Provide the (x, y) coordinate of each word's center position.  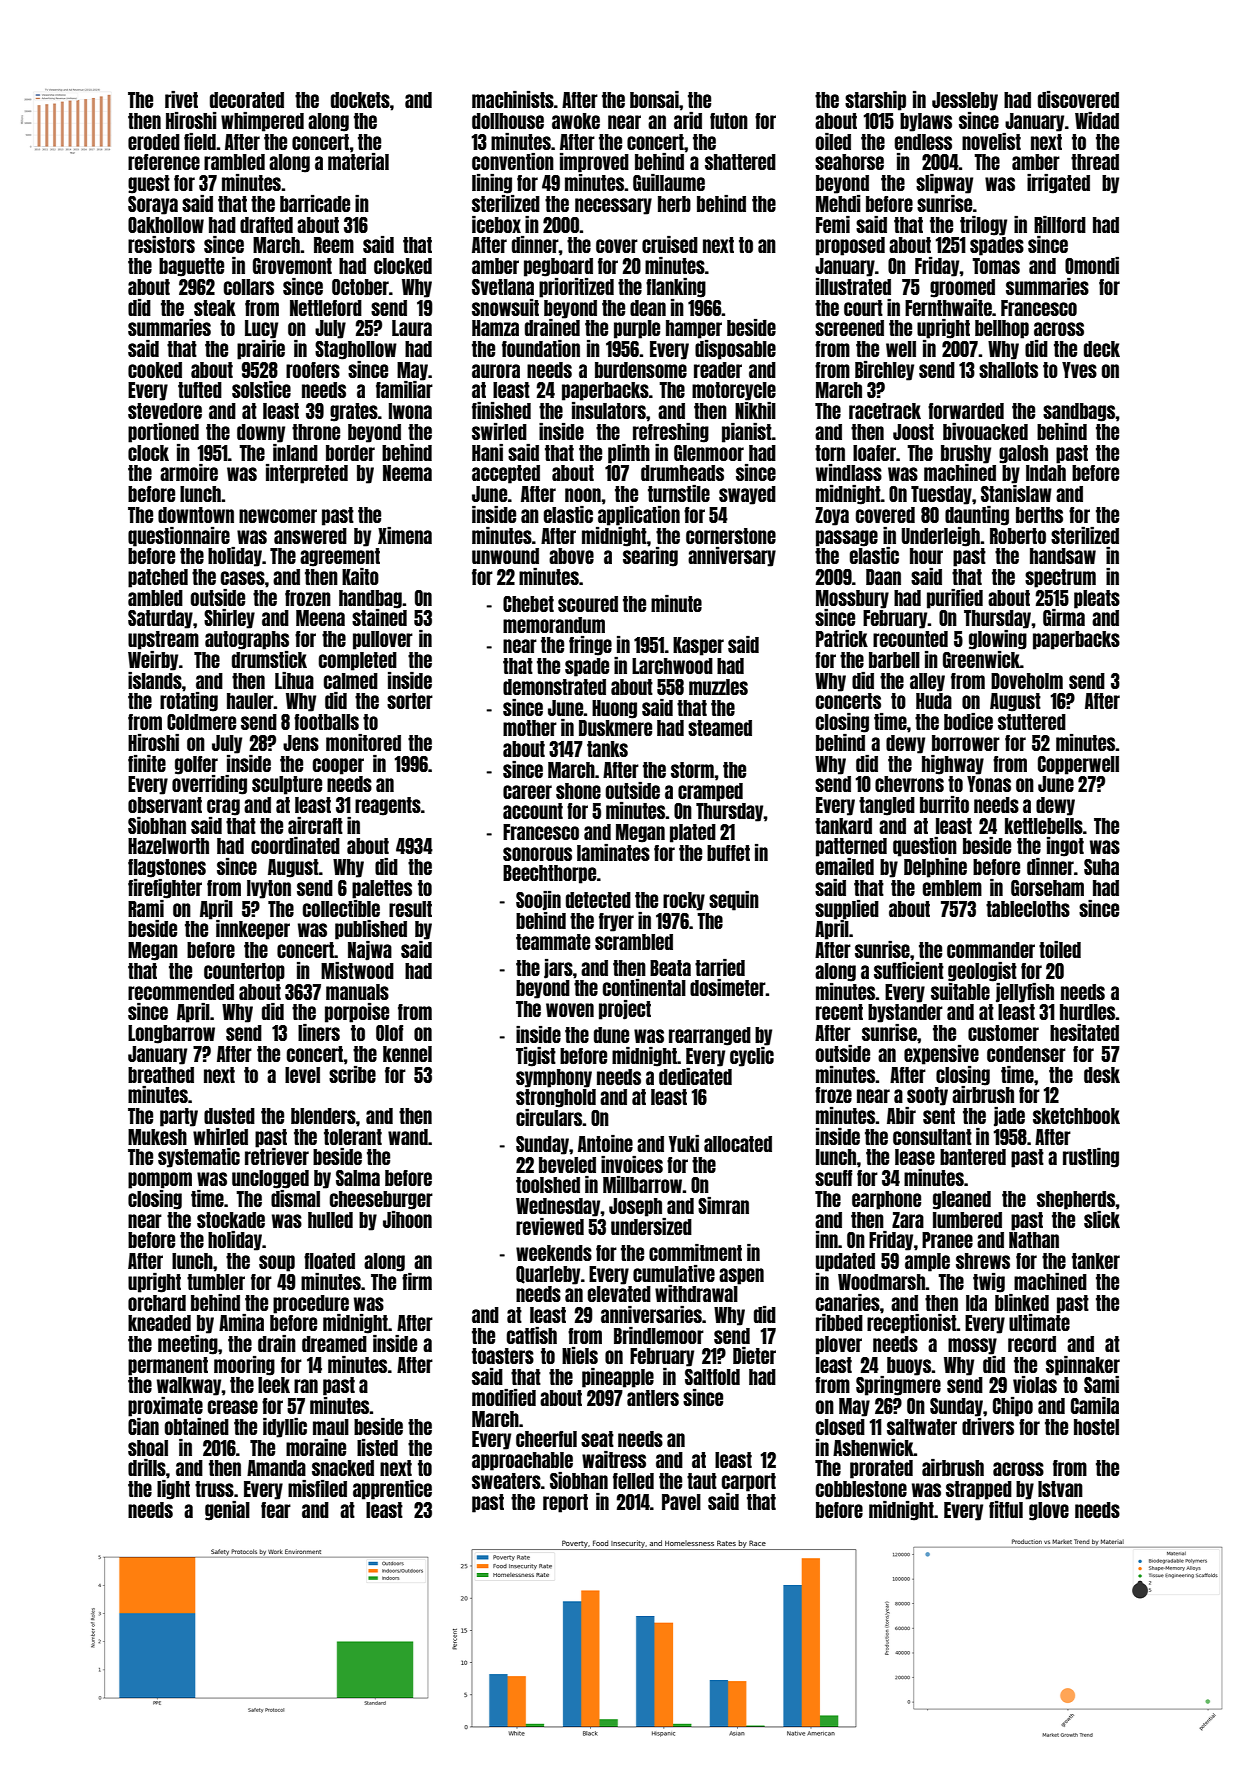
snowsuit (505, 307)
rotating (189, 702)
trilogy (983, 226)
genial (227, 1511)
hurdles (1088, 1012)
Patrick (842, 638)
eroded (154, 142)
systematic (199, 1158)
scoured (588, 604)
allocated (738, 1144)
